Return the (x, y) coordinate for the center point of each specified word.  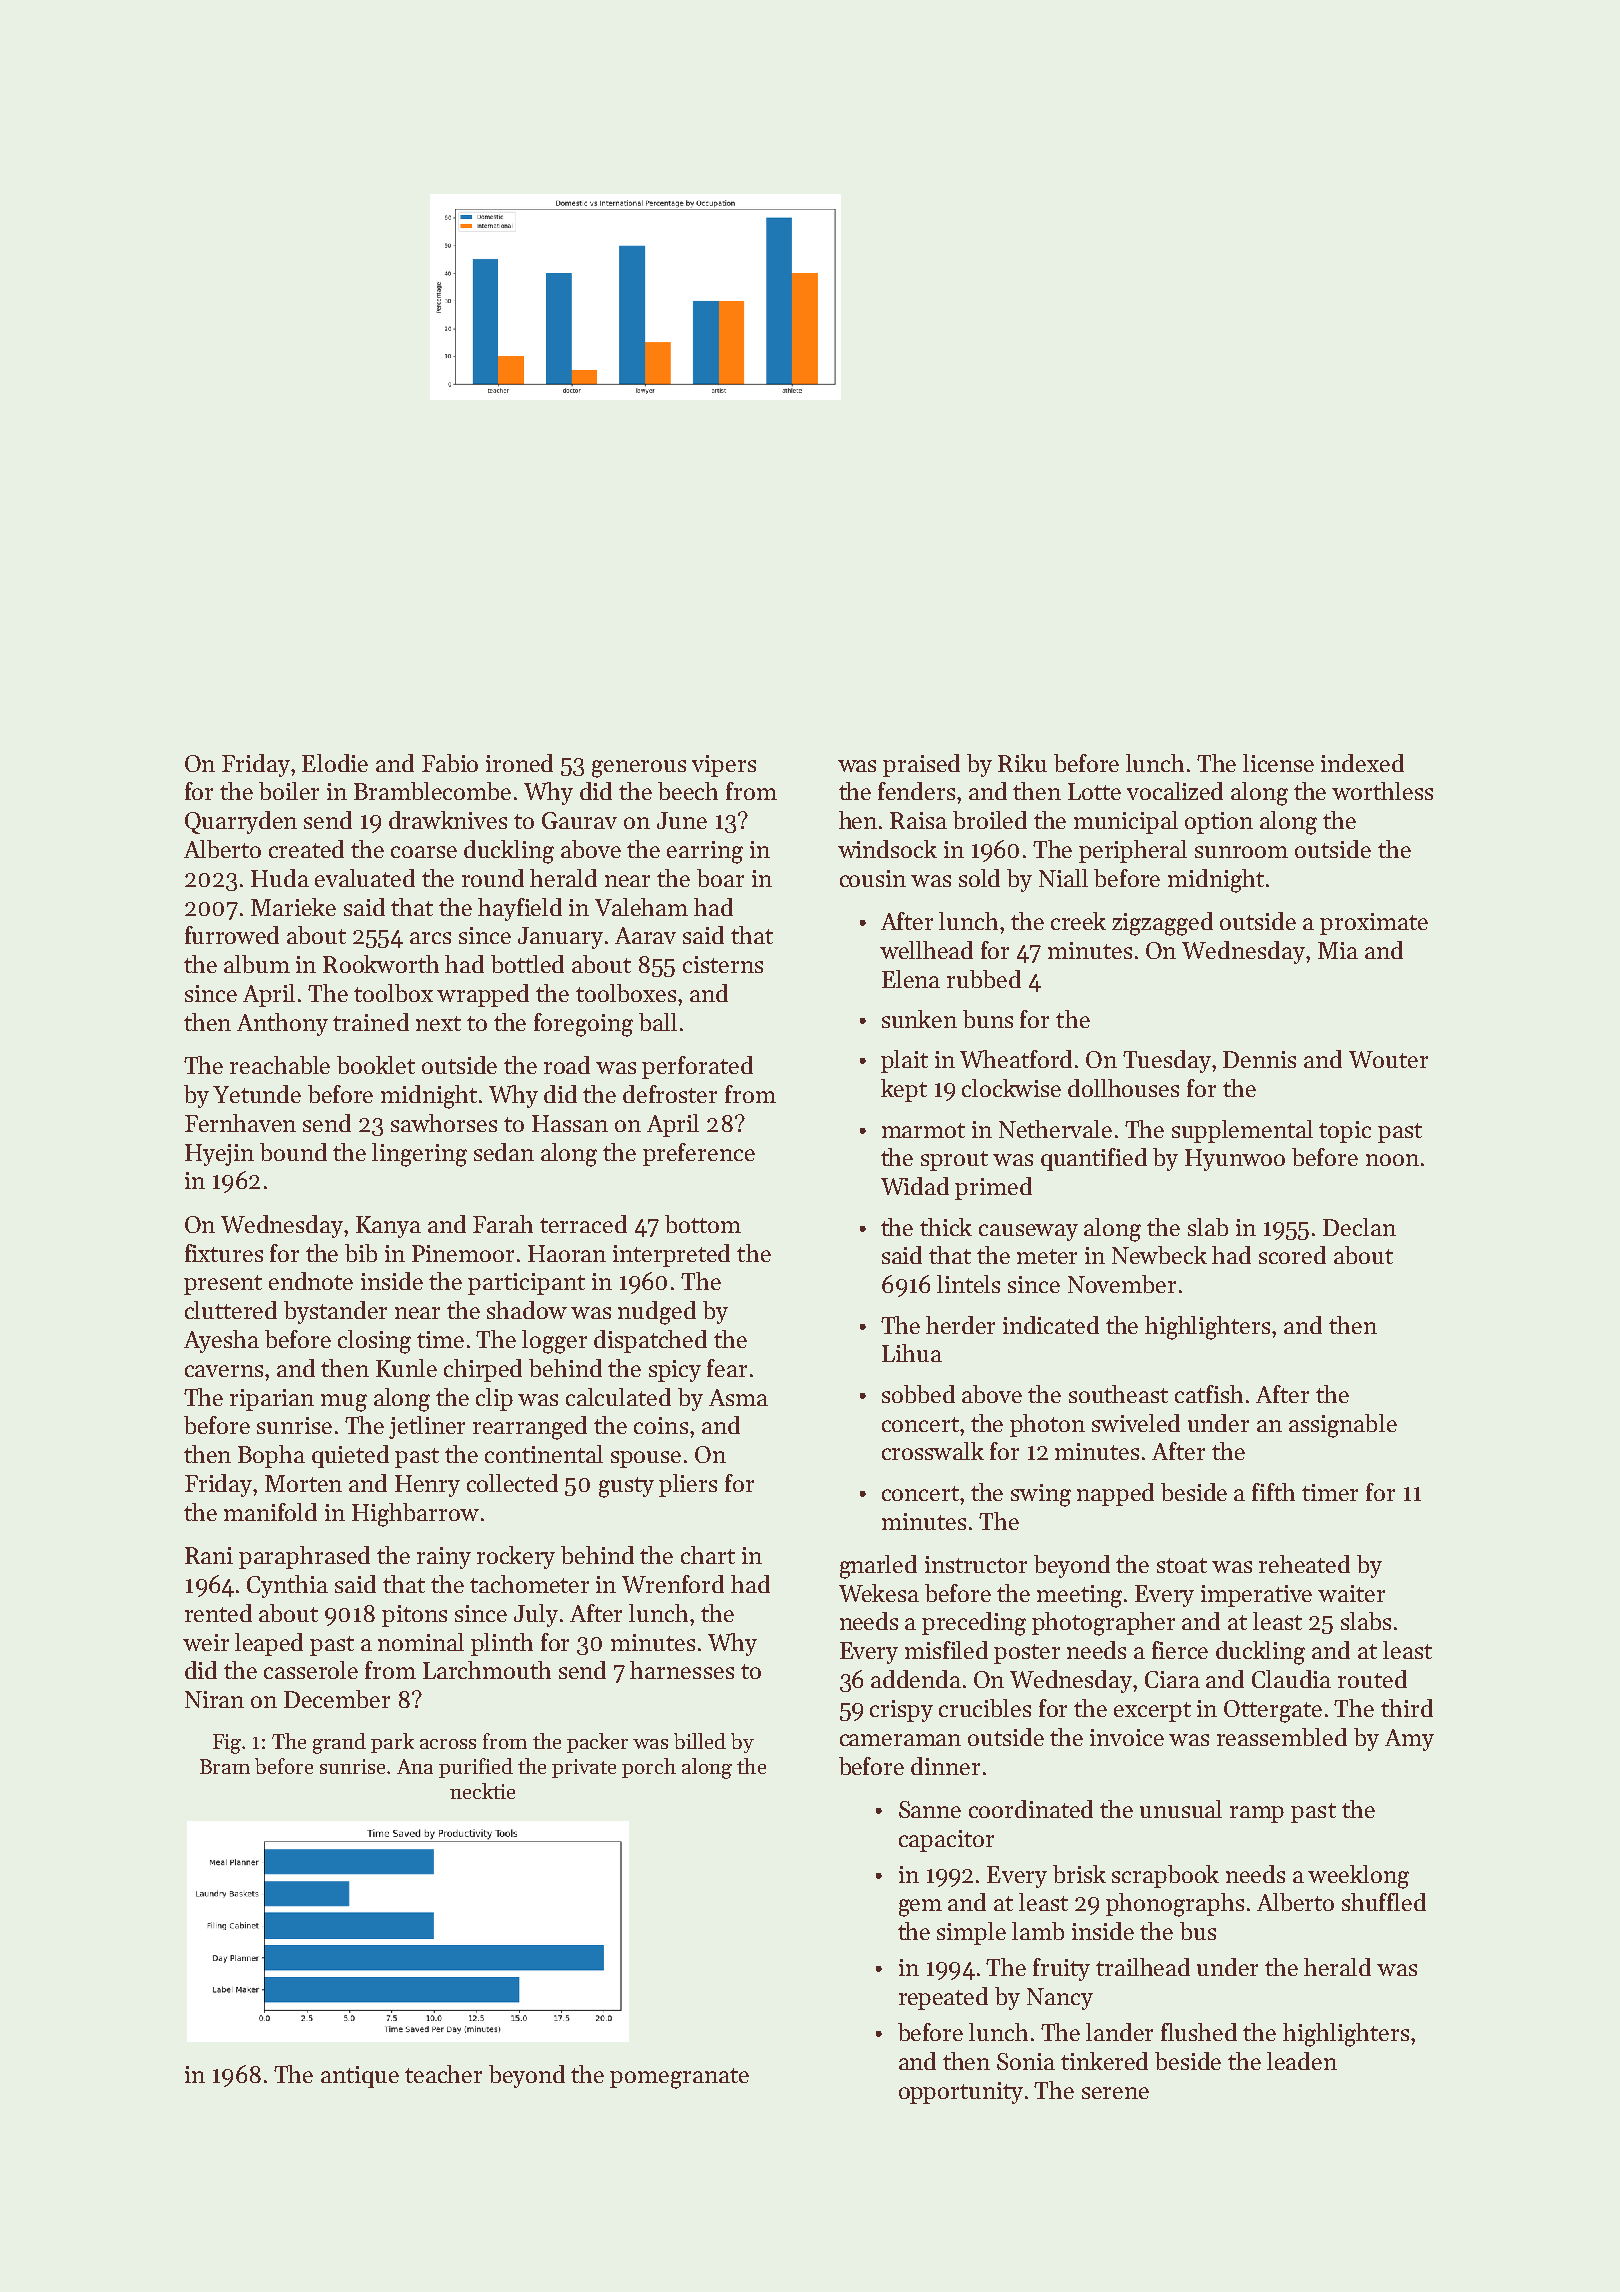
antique (360, 2077)
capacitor (946, 1841)
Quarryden (241, 822)
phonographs (1175, 1905)
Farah (503, 1224)
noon (1392, 1160)
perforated (697, 1067)
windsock (887, 849)
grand (339, 1743)
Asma (738, 1397)
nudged (657, 1313)
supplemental (1242, 1131)
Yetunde (257, 1094)
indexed (1362, 763)
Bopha (271, 1456)
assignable (1343, 1426)
